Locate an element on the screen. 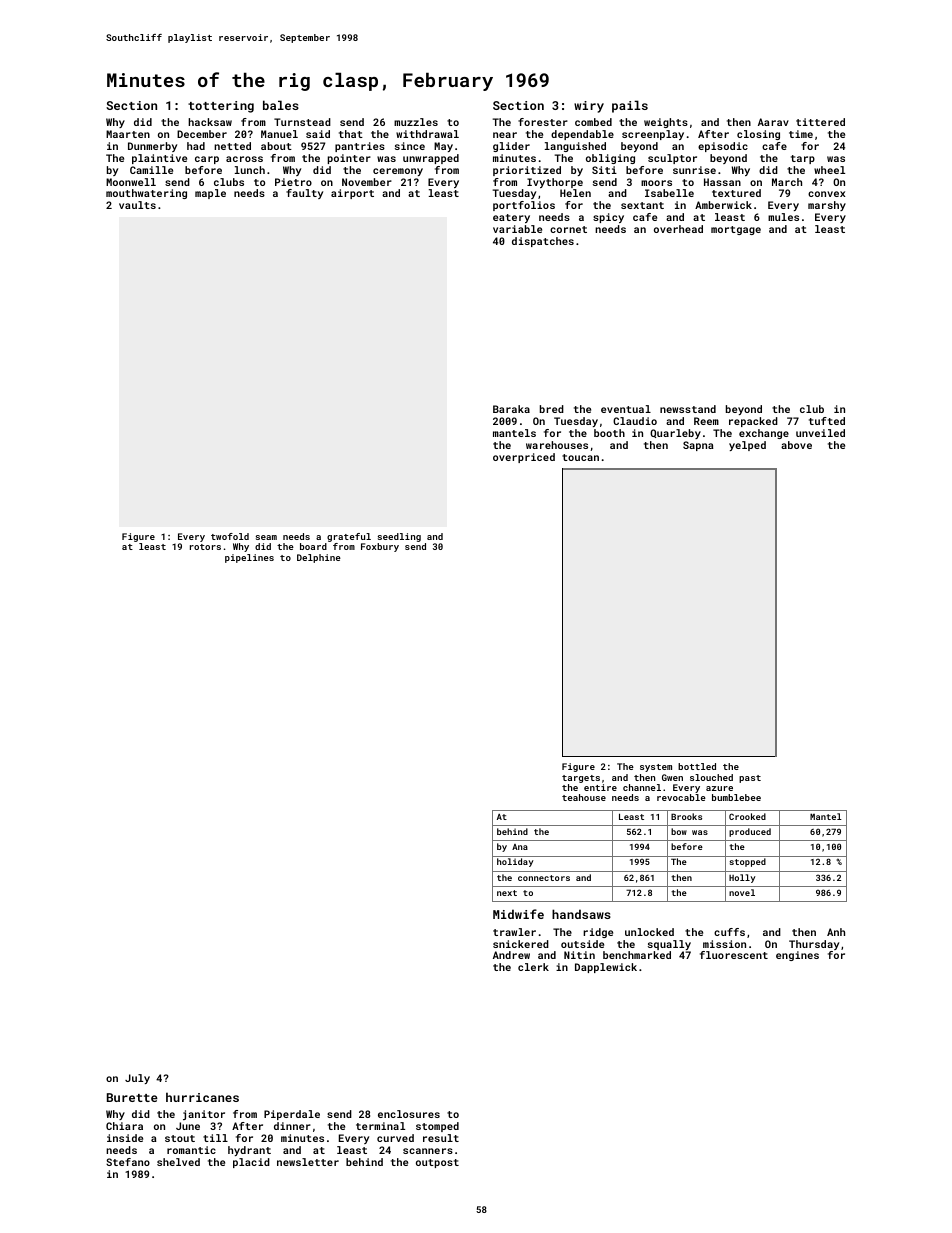  overhead is located at coordinates (678, 229).
